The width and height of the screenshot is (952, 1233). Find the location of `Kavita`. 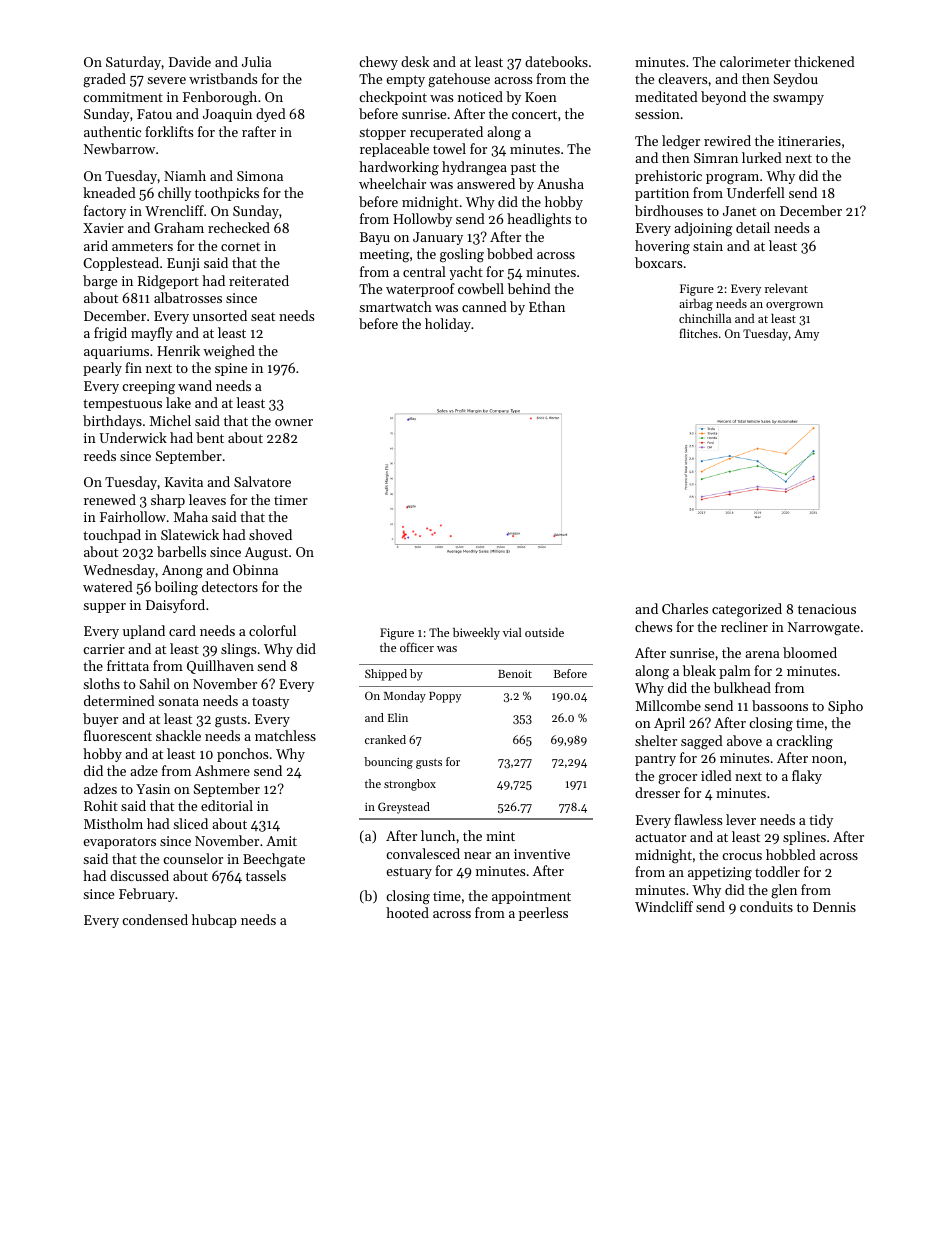

Kavita is located at coordinates (184, 482).
